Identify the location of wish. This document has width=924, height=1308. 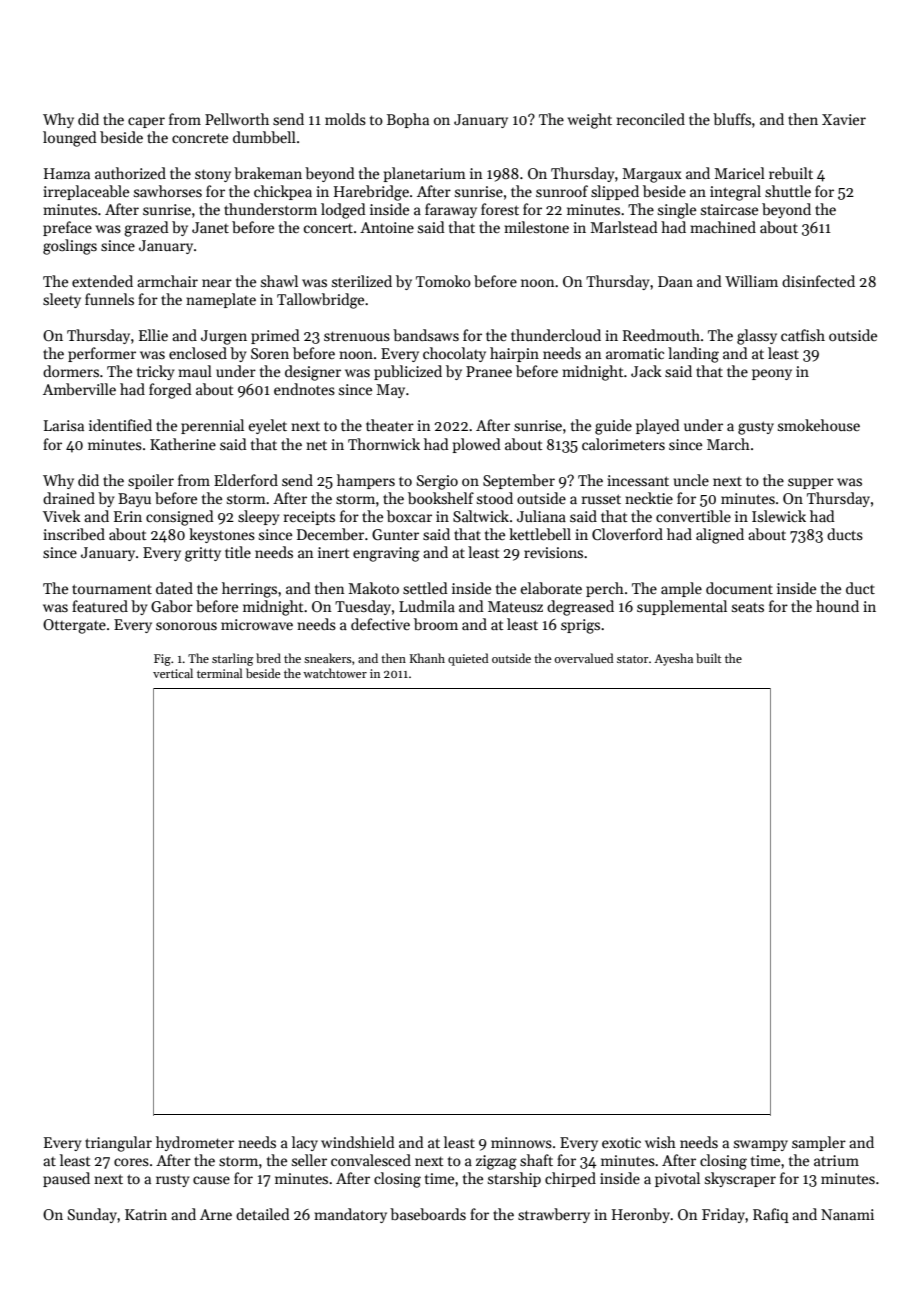
(660, 1142).
